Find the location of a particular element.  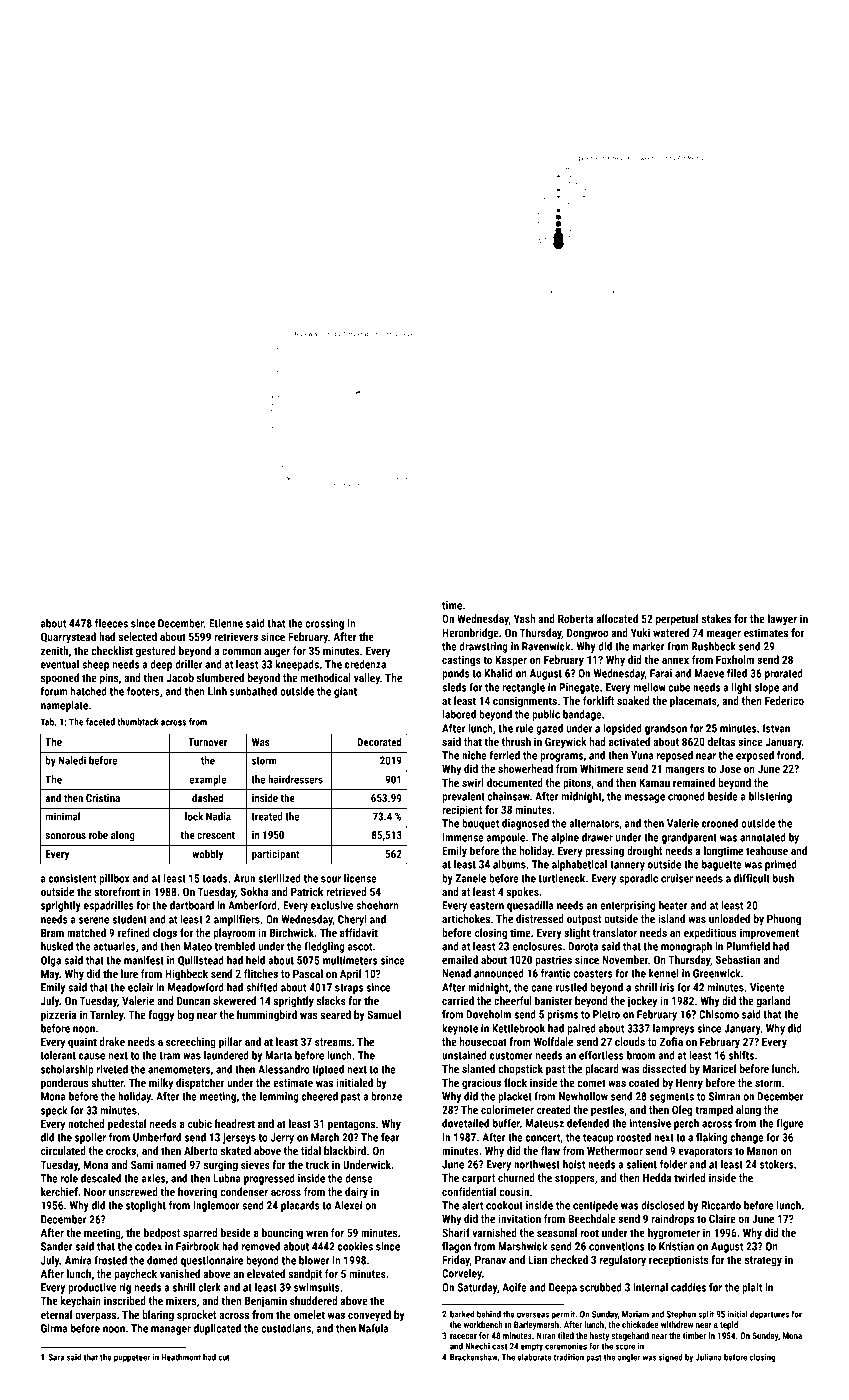

expeditious is located at coordinates (710, 934).
